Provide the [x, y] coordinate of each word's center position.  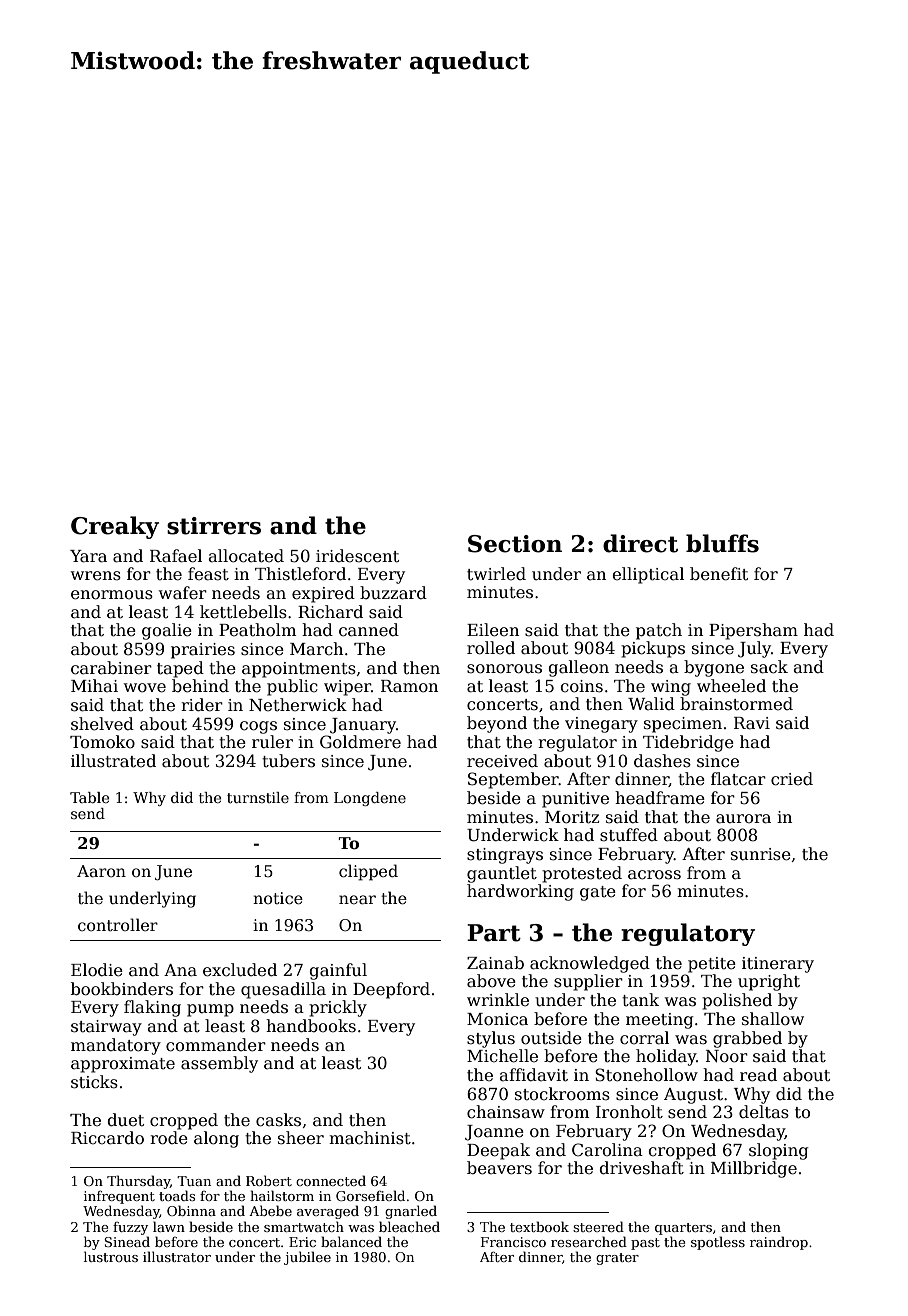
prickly [338, 1008]
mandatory [116, 1046]
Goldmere [360, 742]
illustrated [113, 761]
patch [659, 631]
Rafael [176, 556]
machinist [370, 1138]
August [693, 1096]
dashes [662, 761]
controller [118, 924]
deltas [764, 1112]
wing [671, 688]
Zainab [495, 963]
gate [598, 893]
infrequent [119, 1197]
